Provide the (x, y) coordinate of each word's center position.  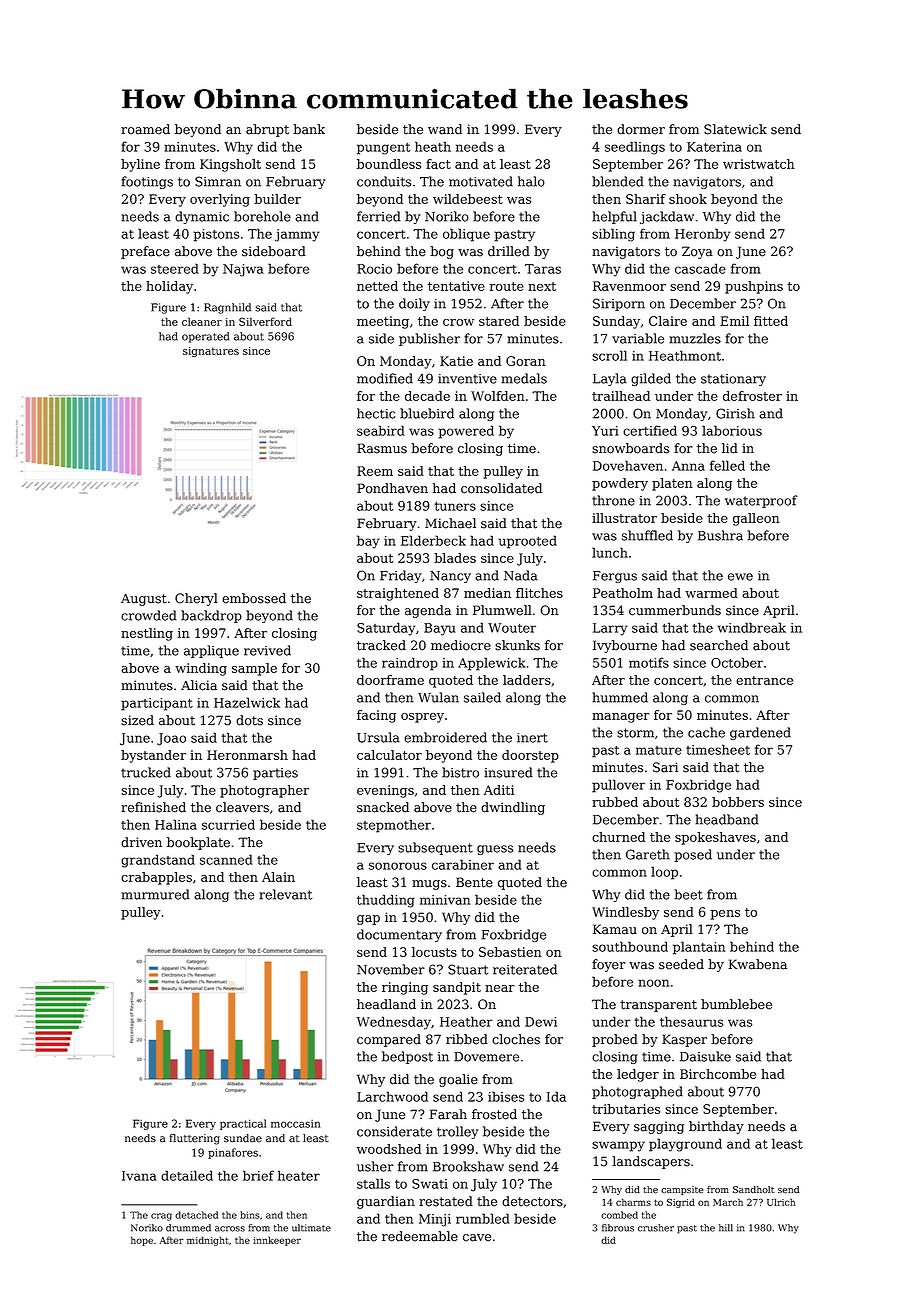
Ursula (378, 737)
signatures (211, 352)
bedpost (407, 1057)
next (542, 286)
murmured (155, 894)
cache (706, 732)
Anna (688, 466)
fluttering (195, 1139)
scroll (609, 355)
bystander (153, 756)
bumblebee (736, 1004)
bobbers (738, 802)
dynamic (202, 217)
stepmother (394, 826)
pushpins (754, 287)
